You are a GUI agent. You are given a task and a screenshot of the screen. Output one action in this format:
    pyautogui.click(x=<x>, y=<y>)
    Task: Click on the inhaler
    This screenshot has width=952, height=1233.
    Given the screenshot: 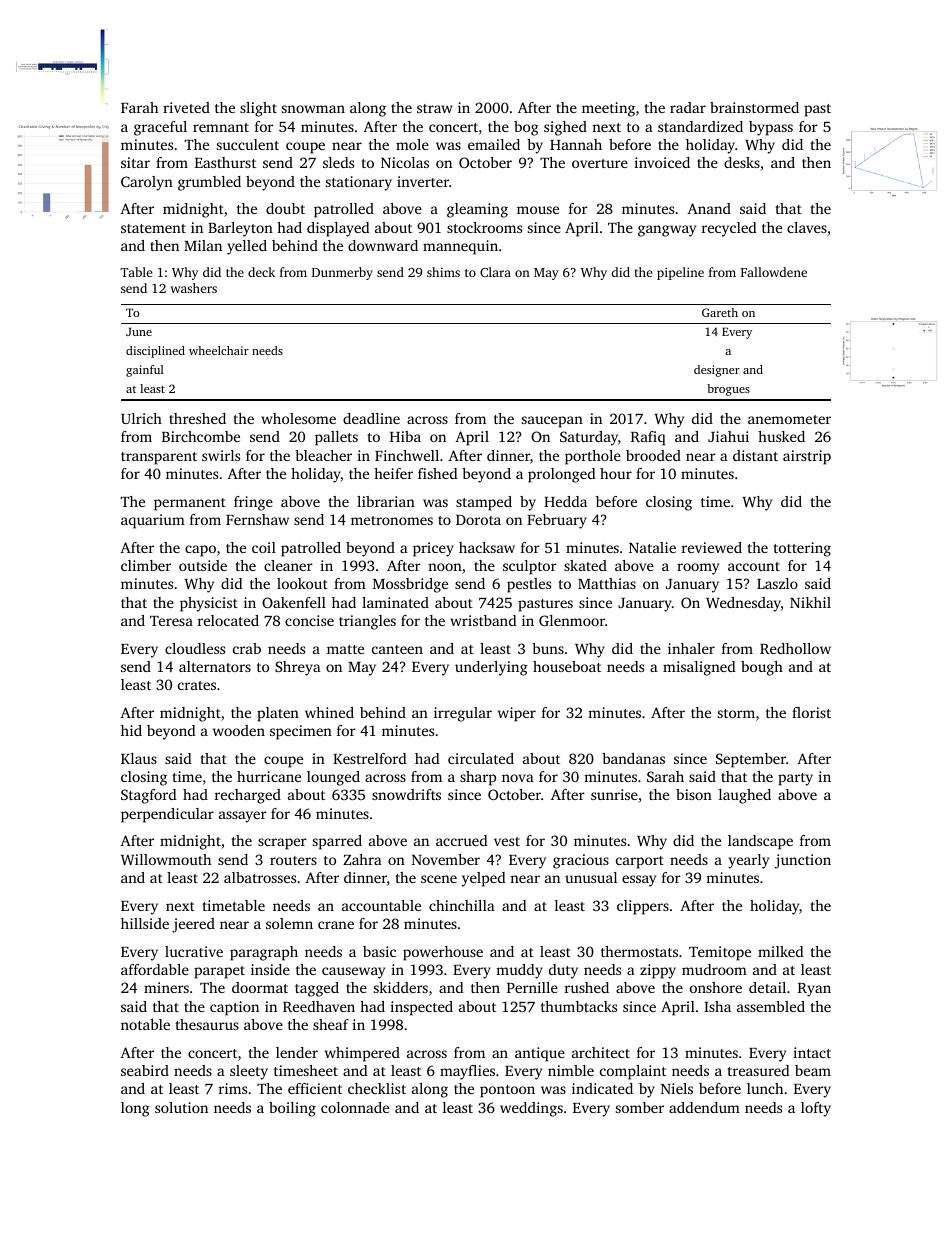 What is the action you would take?
    pyautogui.click(x=691, y=648)
